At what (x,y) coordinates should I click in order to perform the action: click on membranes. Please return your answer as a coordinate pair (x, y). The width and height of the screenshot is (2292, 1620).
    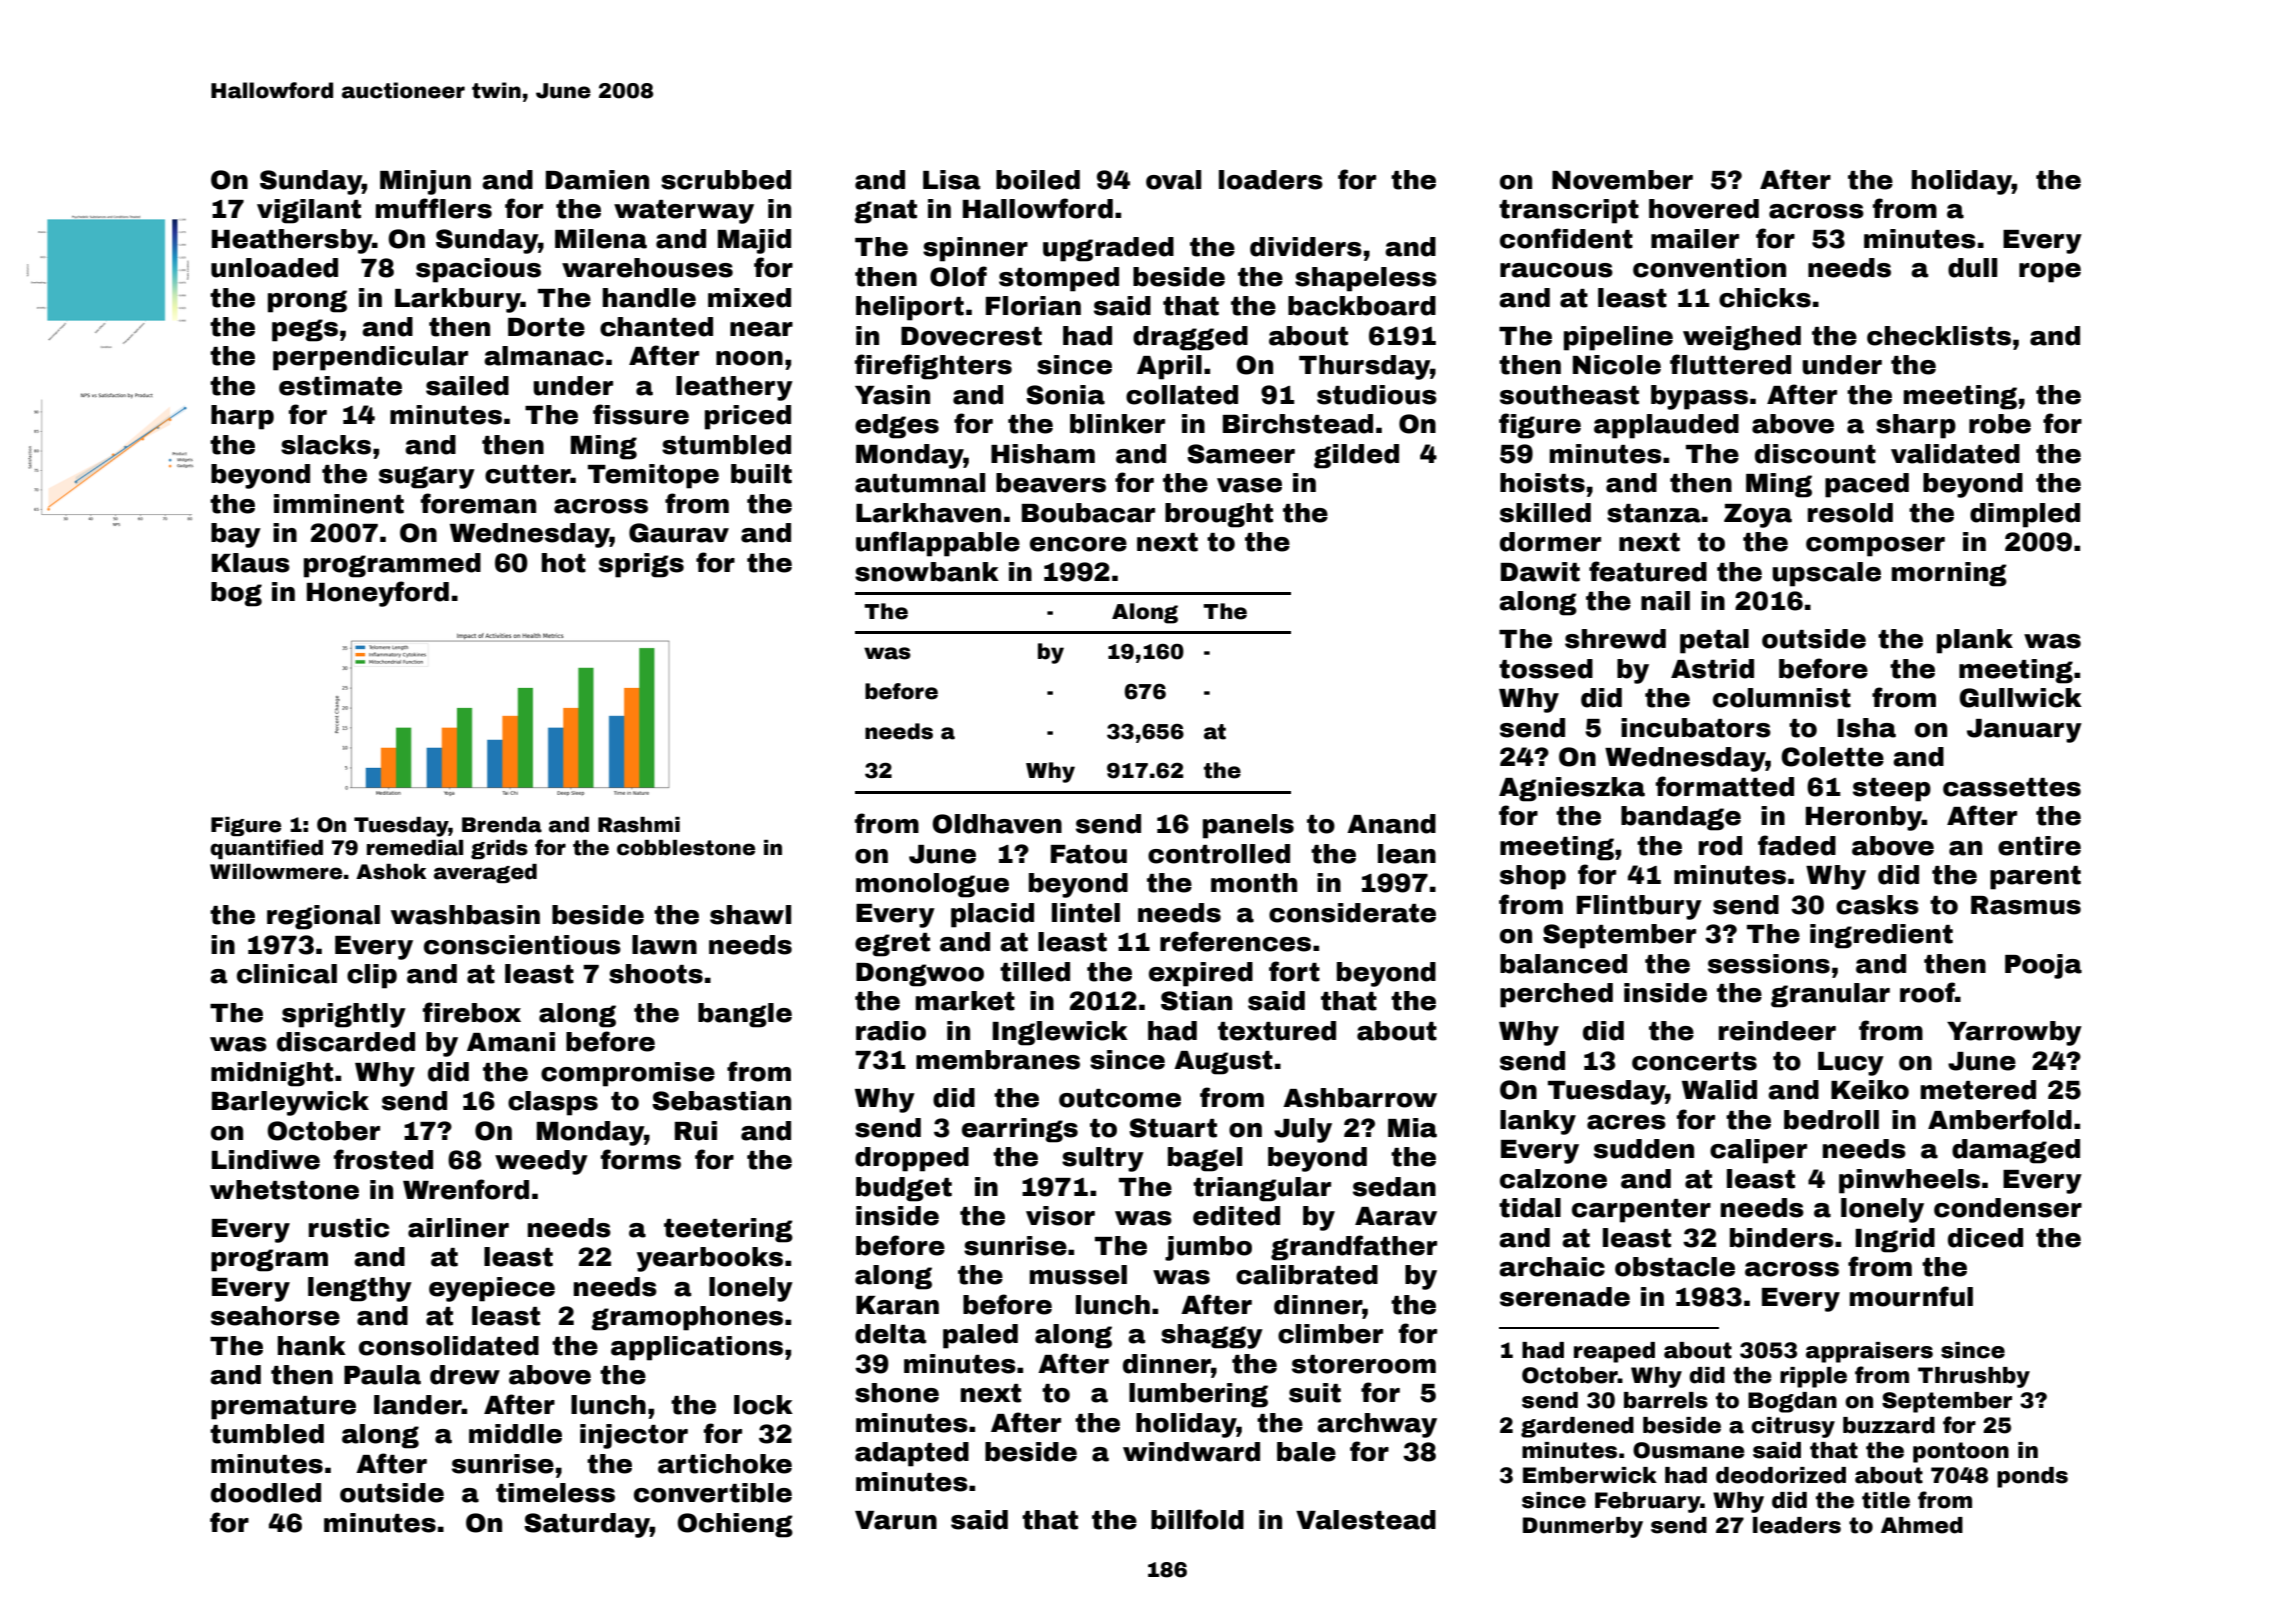
    Looking at the image, I should click on (998, 1060).
